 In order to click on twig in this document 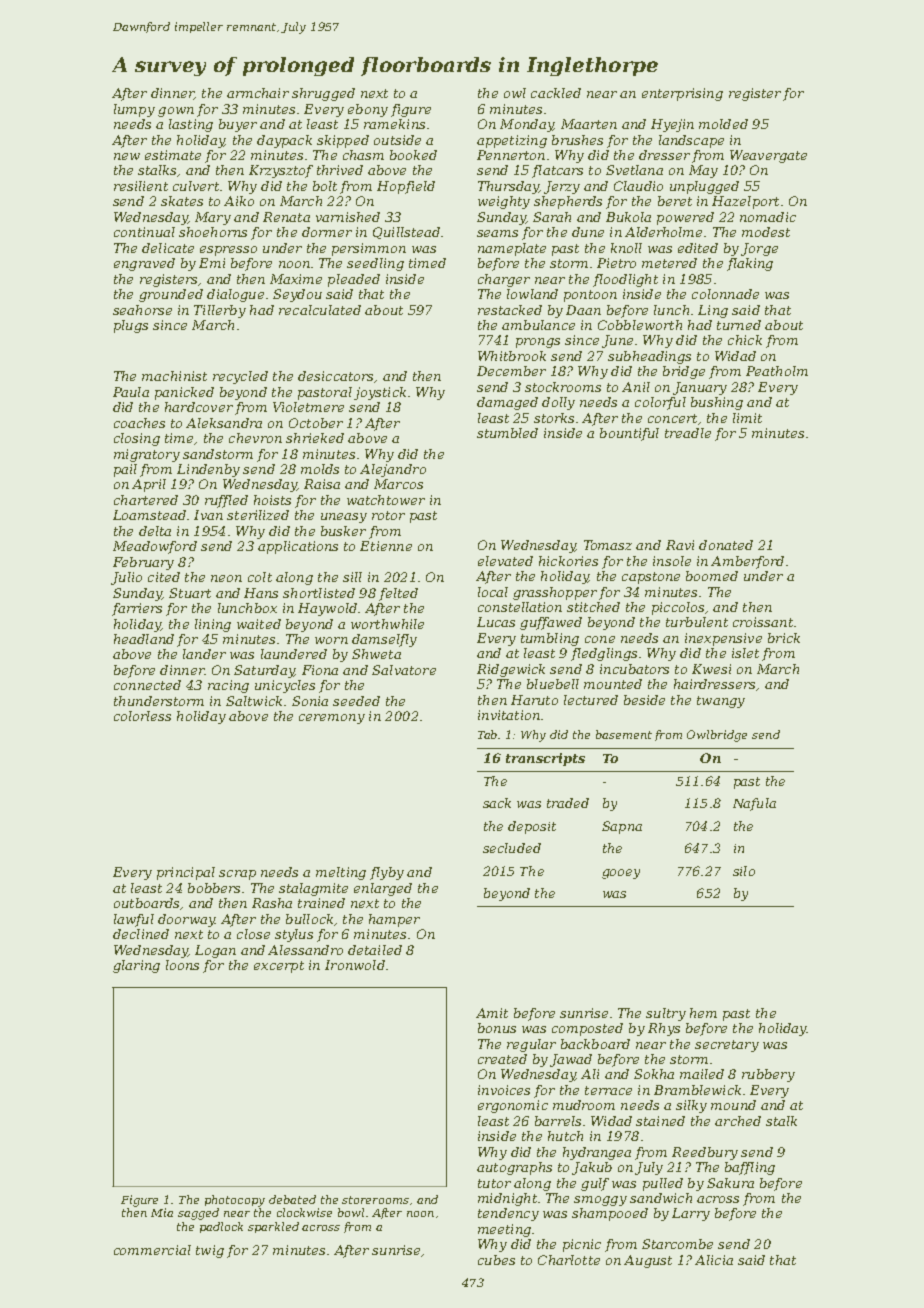, I will do `click(210, 1251)`.
